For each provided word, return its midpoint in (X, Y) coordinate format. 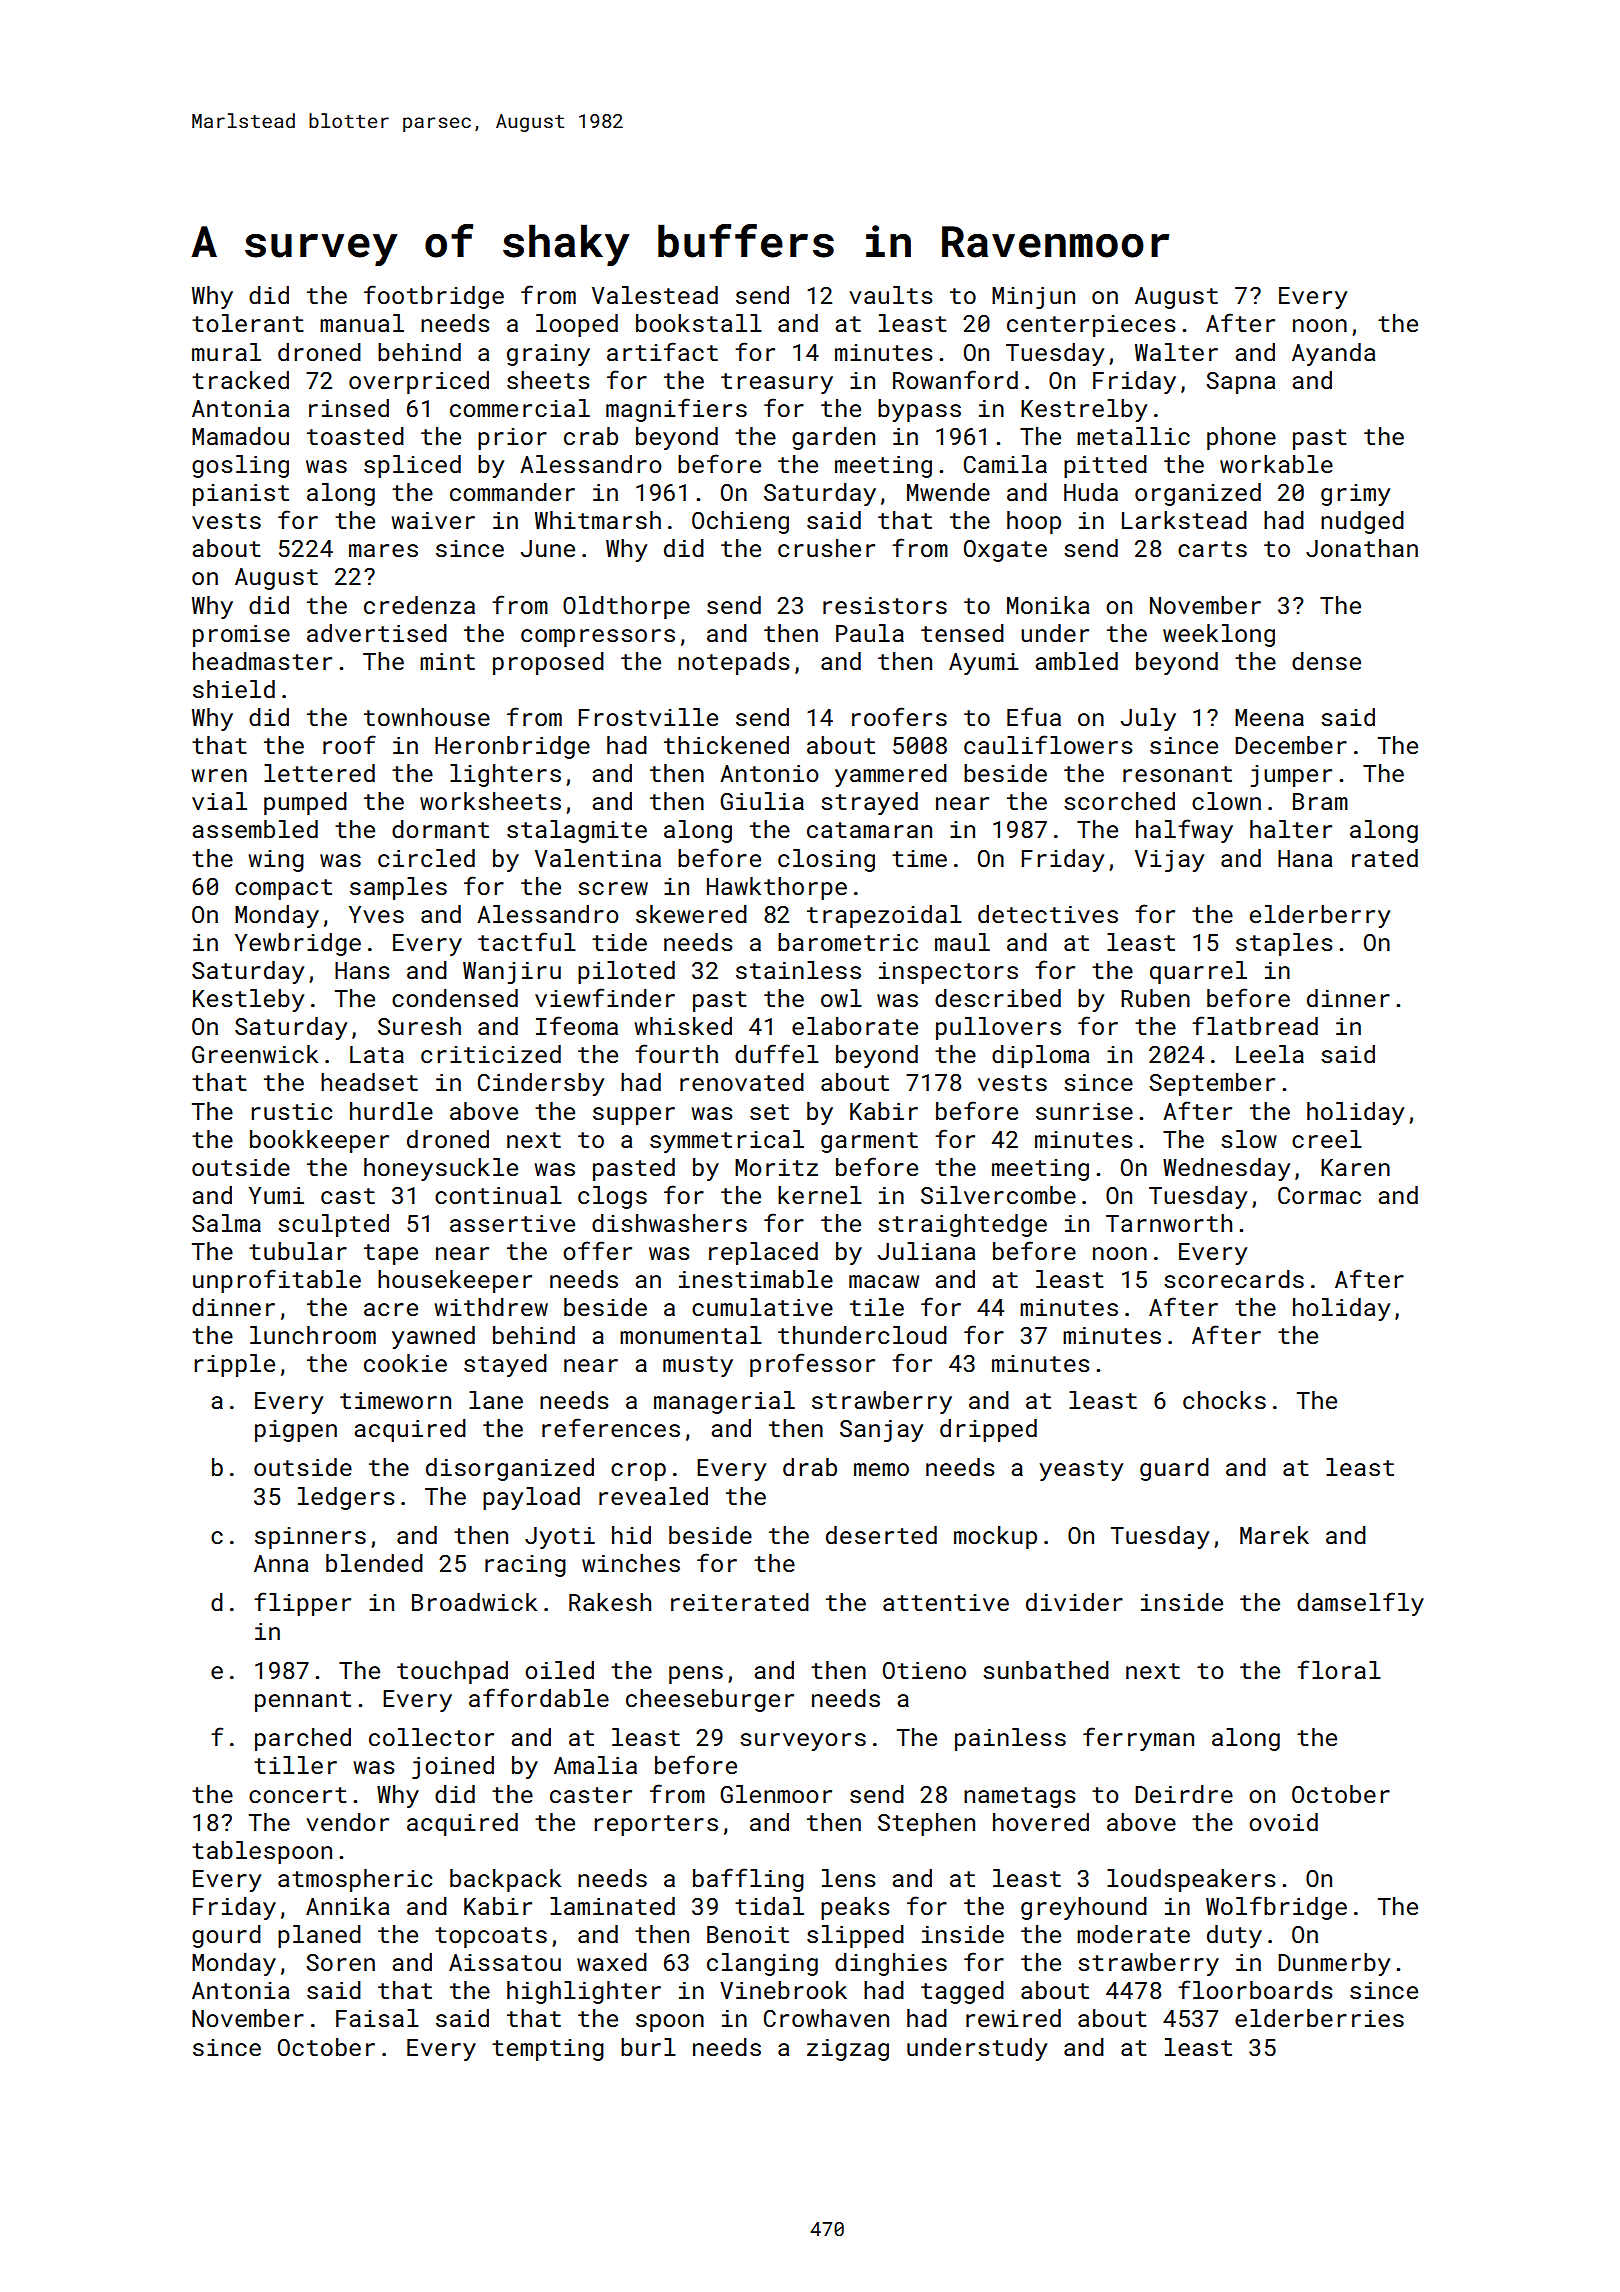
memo (881, 1469)
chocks (1224, 1400)
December (1291, 745)
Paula (870, 633)
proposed (548, 663)
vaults (891, 295)
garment (869, 1142)
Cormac (1319, 1195)
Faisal (377, 2018)
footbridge (434, 297)
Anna (281, 1563)
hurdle (391, 1111)
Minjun (1033, 298)
